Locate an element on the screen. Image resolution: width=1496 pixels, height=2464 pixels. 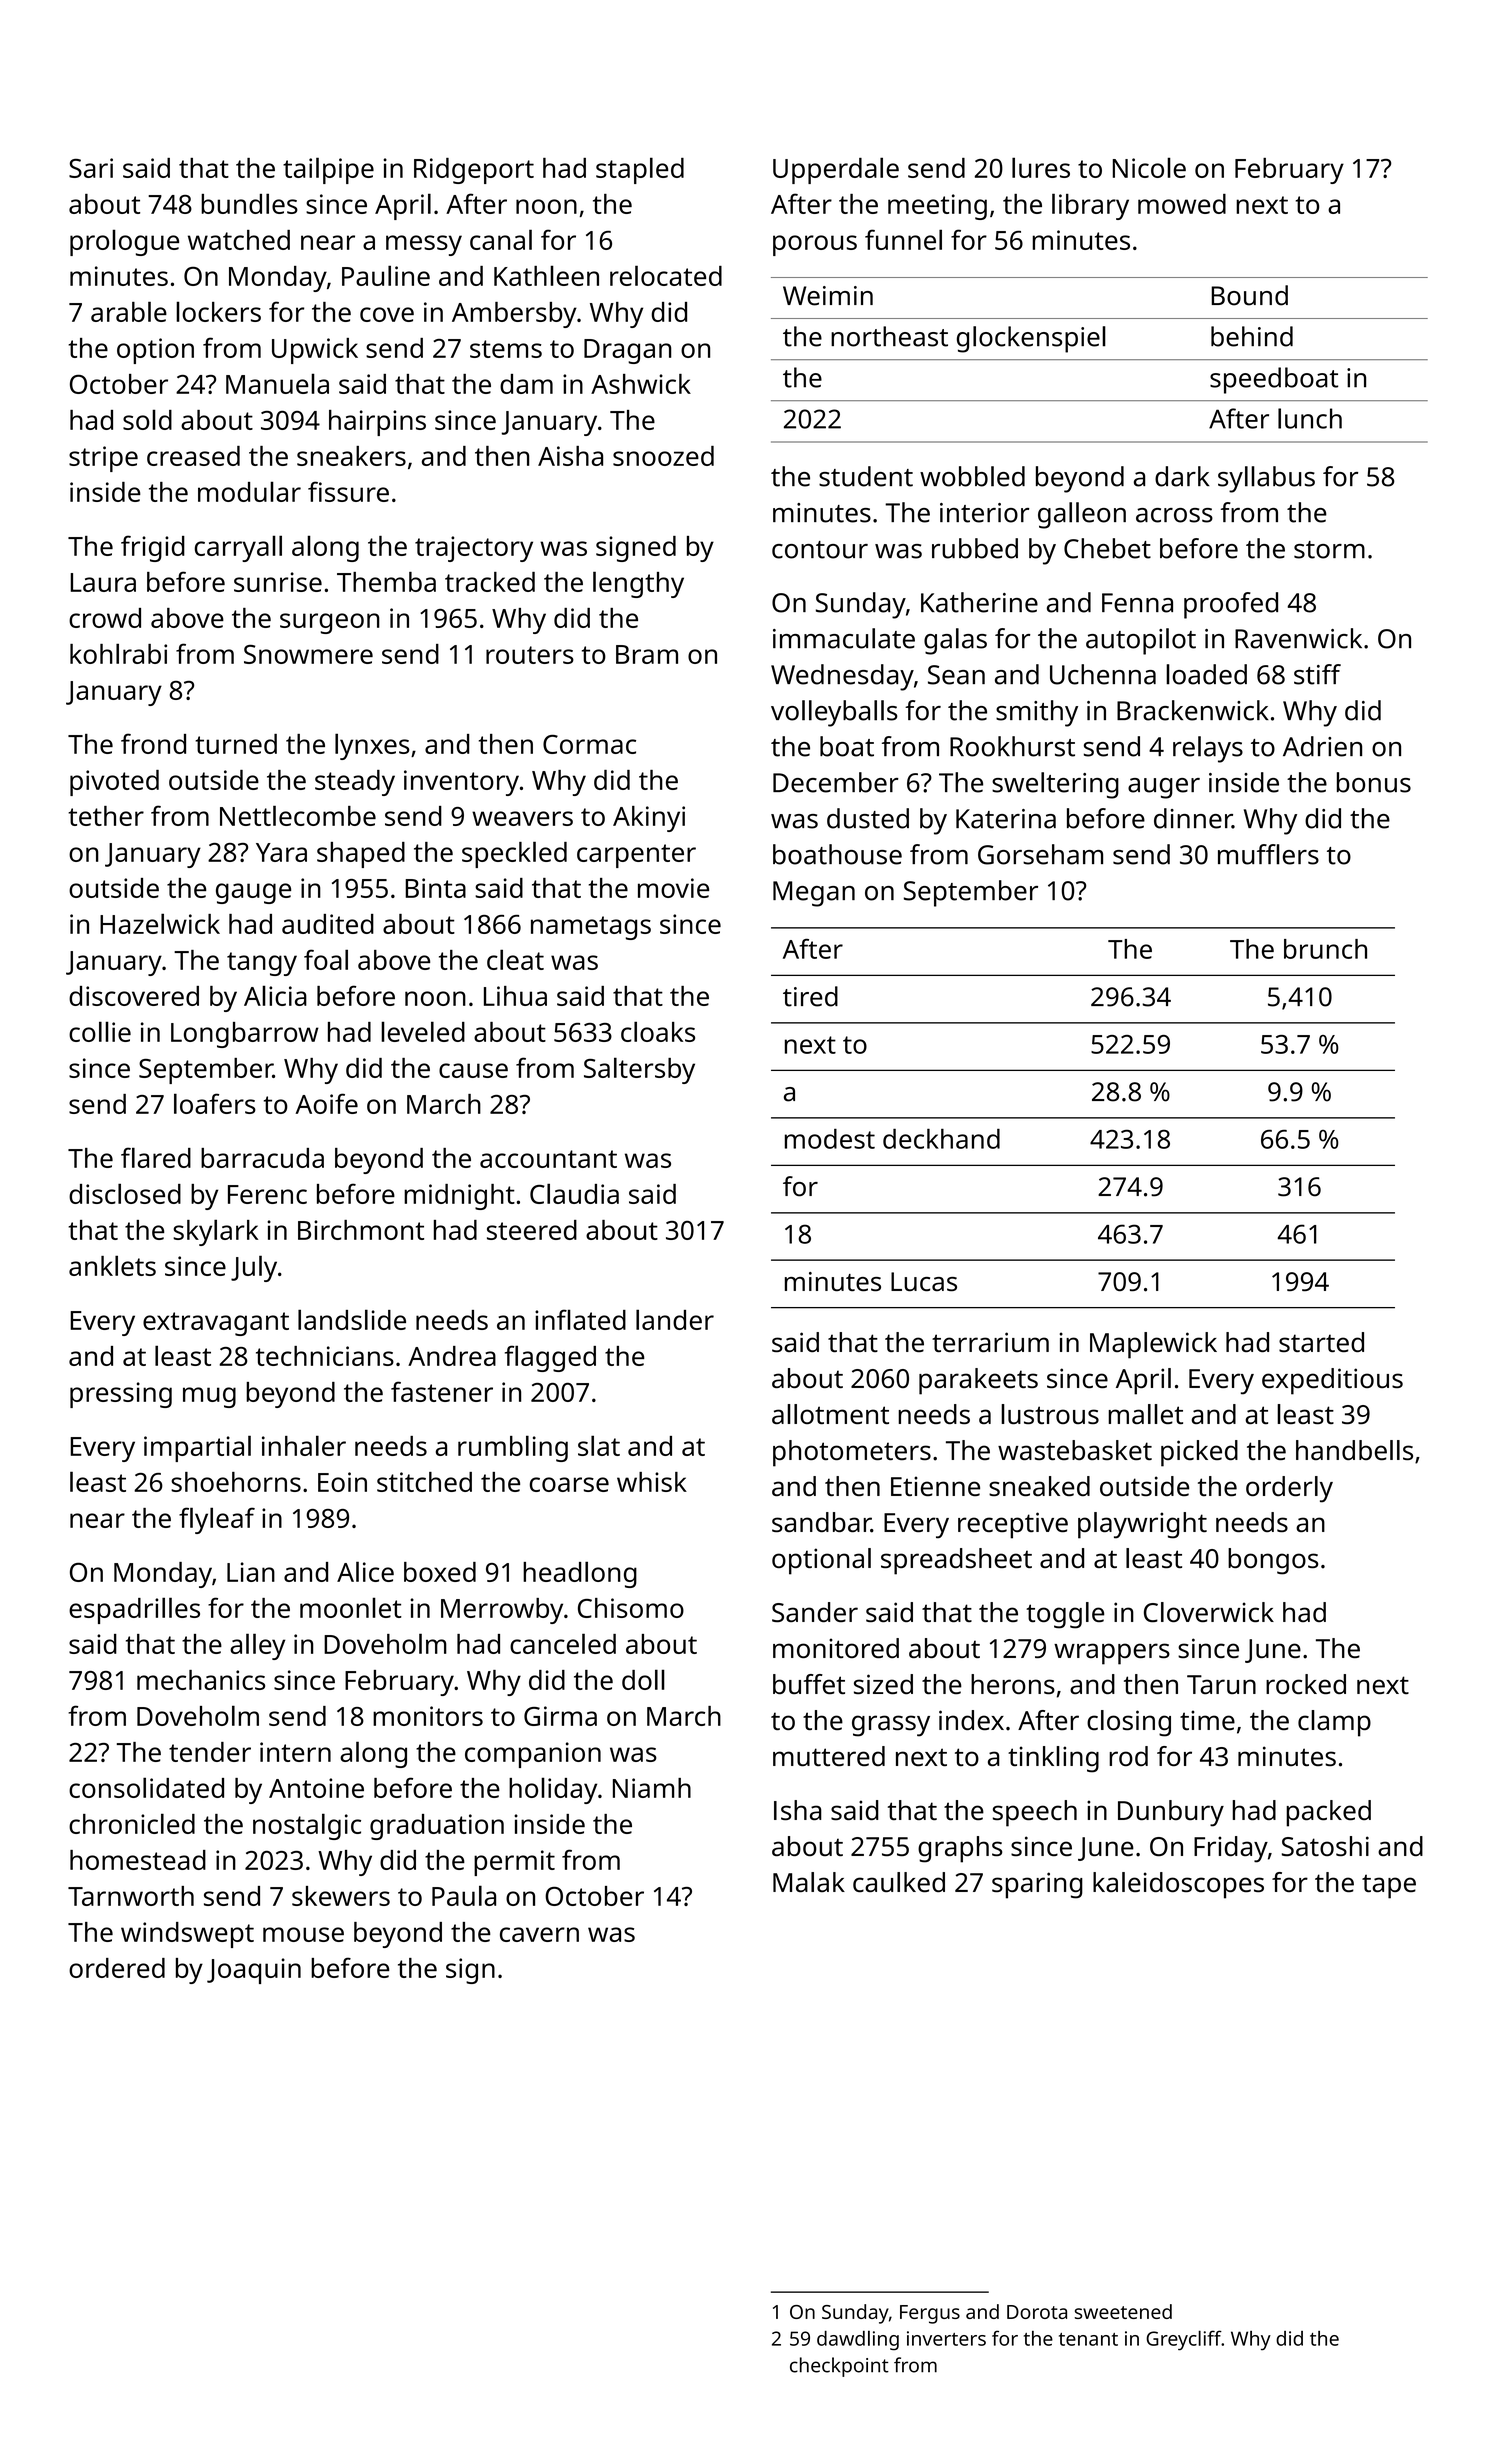
slat is located at coordinates (599, 1445).
